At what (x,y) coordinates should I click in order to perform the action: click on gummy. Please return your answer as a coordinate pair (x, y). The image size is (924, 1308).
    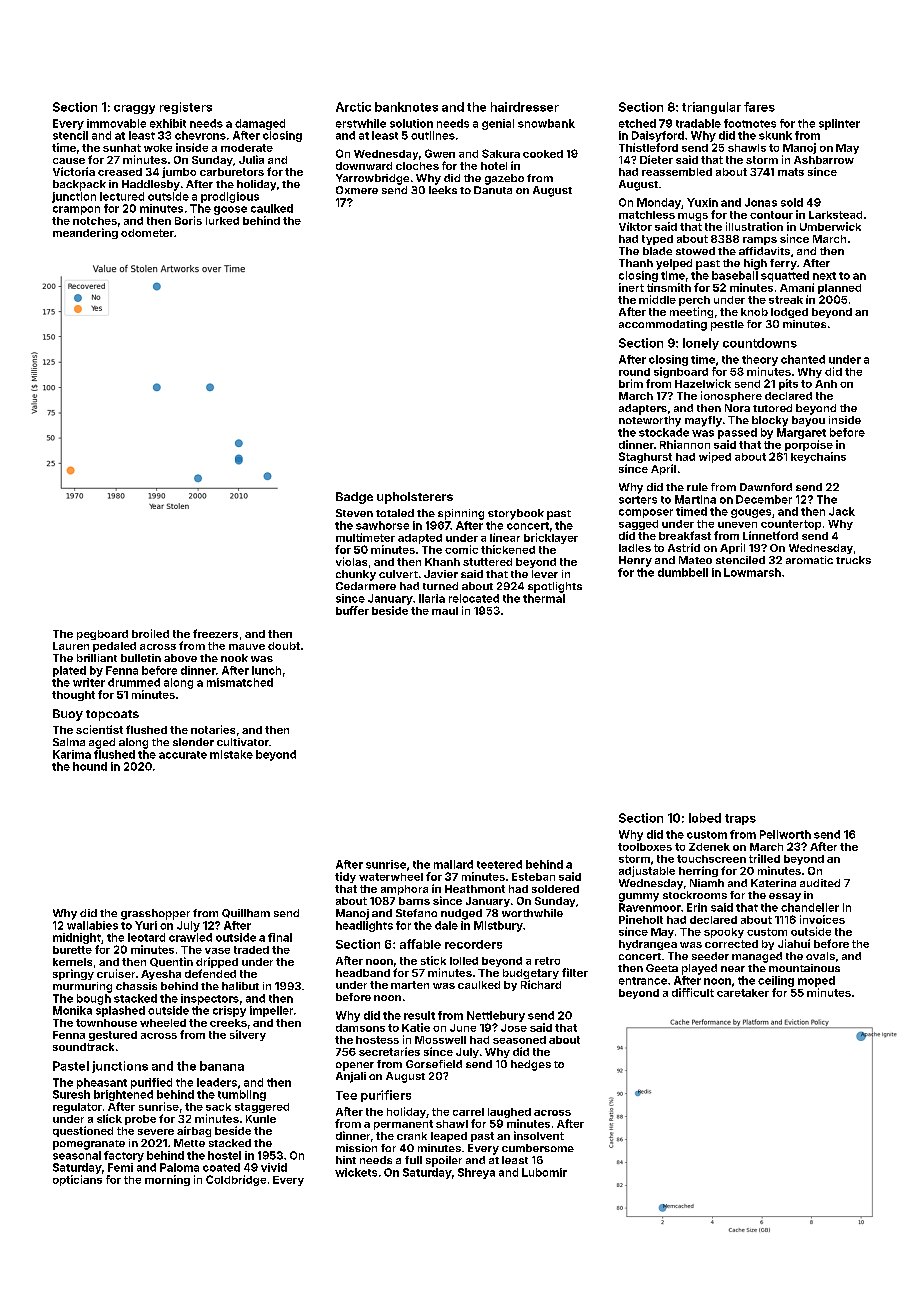
    Looking at the image, I should click on (639, 897).
